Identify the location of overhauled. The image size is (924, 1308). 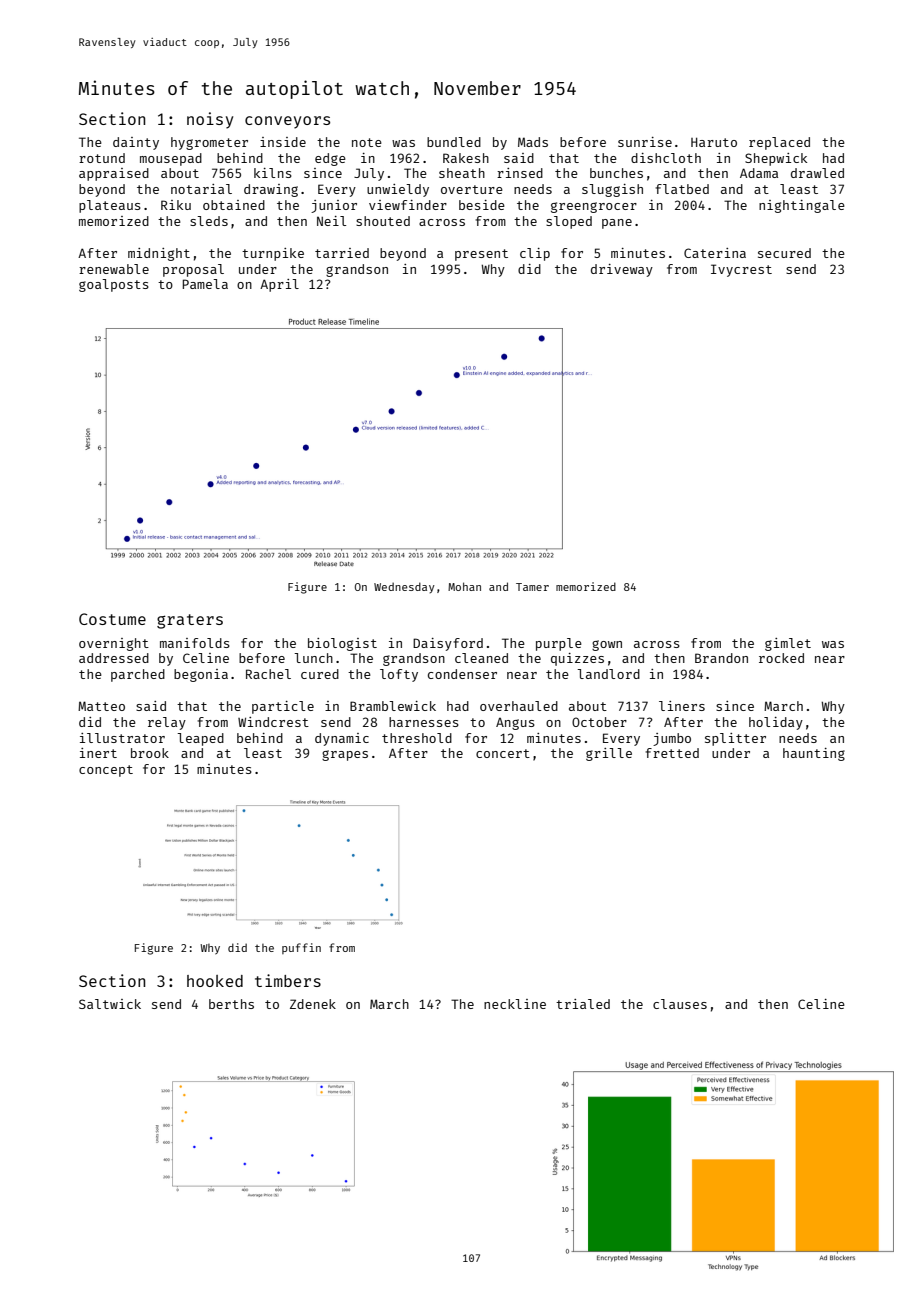
(519, 706).
